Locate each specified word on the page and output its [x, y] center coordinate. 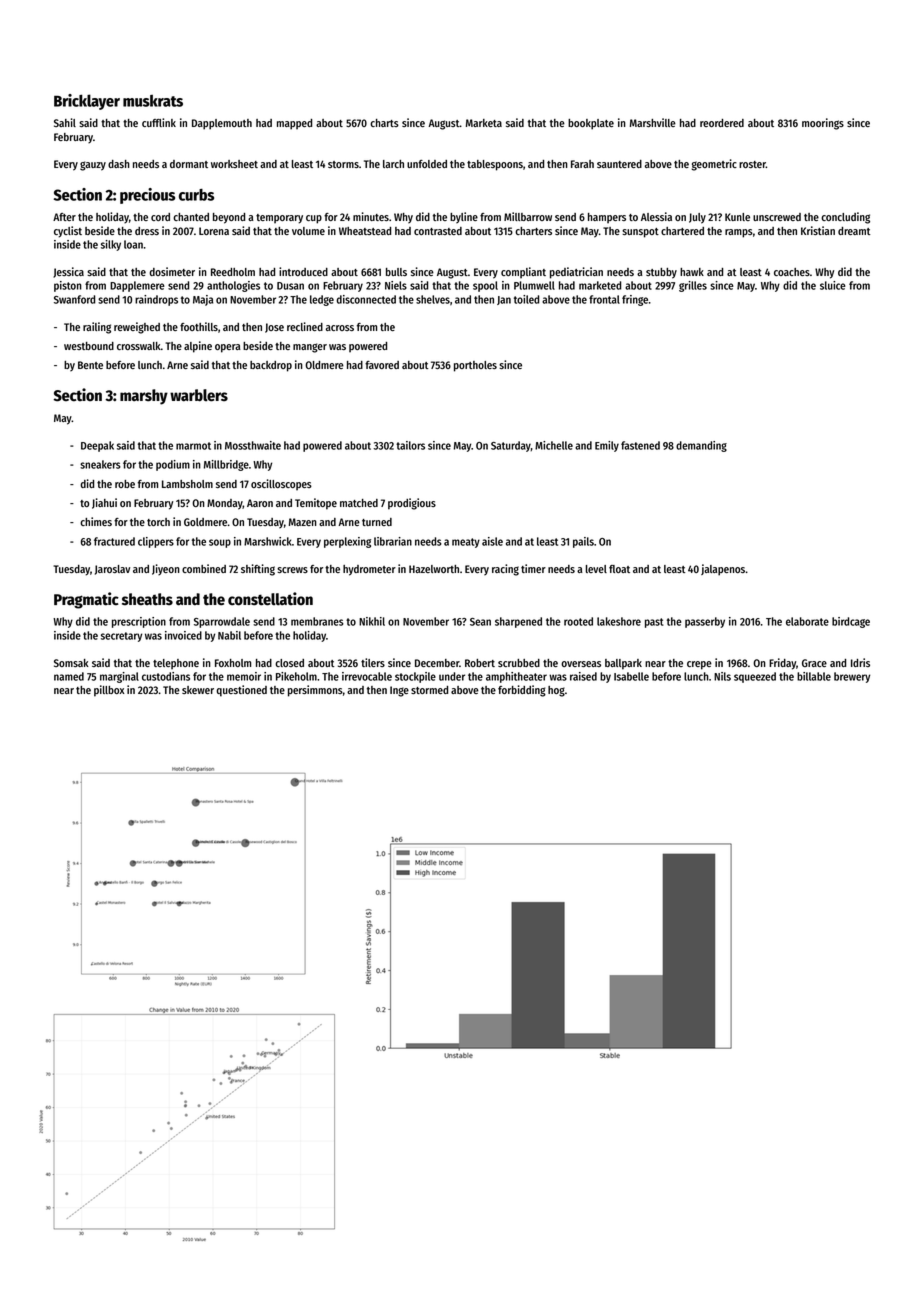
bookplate [591, 124]
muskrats [153, 101]
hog [556, 691]
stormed [429, 690]
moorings [823, 124]
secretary [121, 637]
